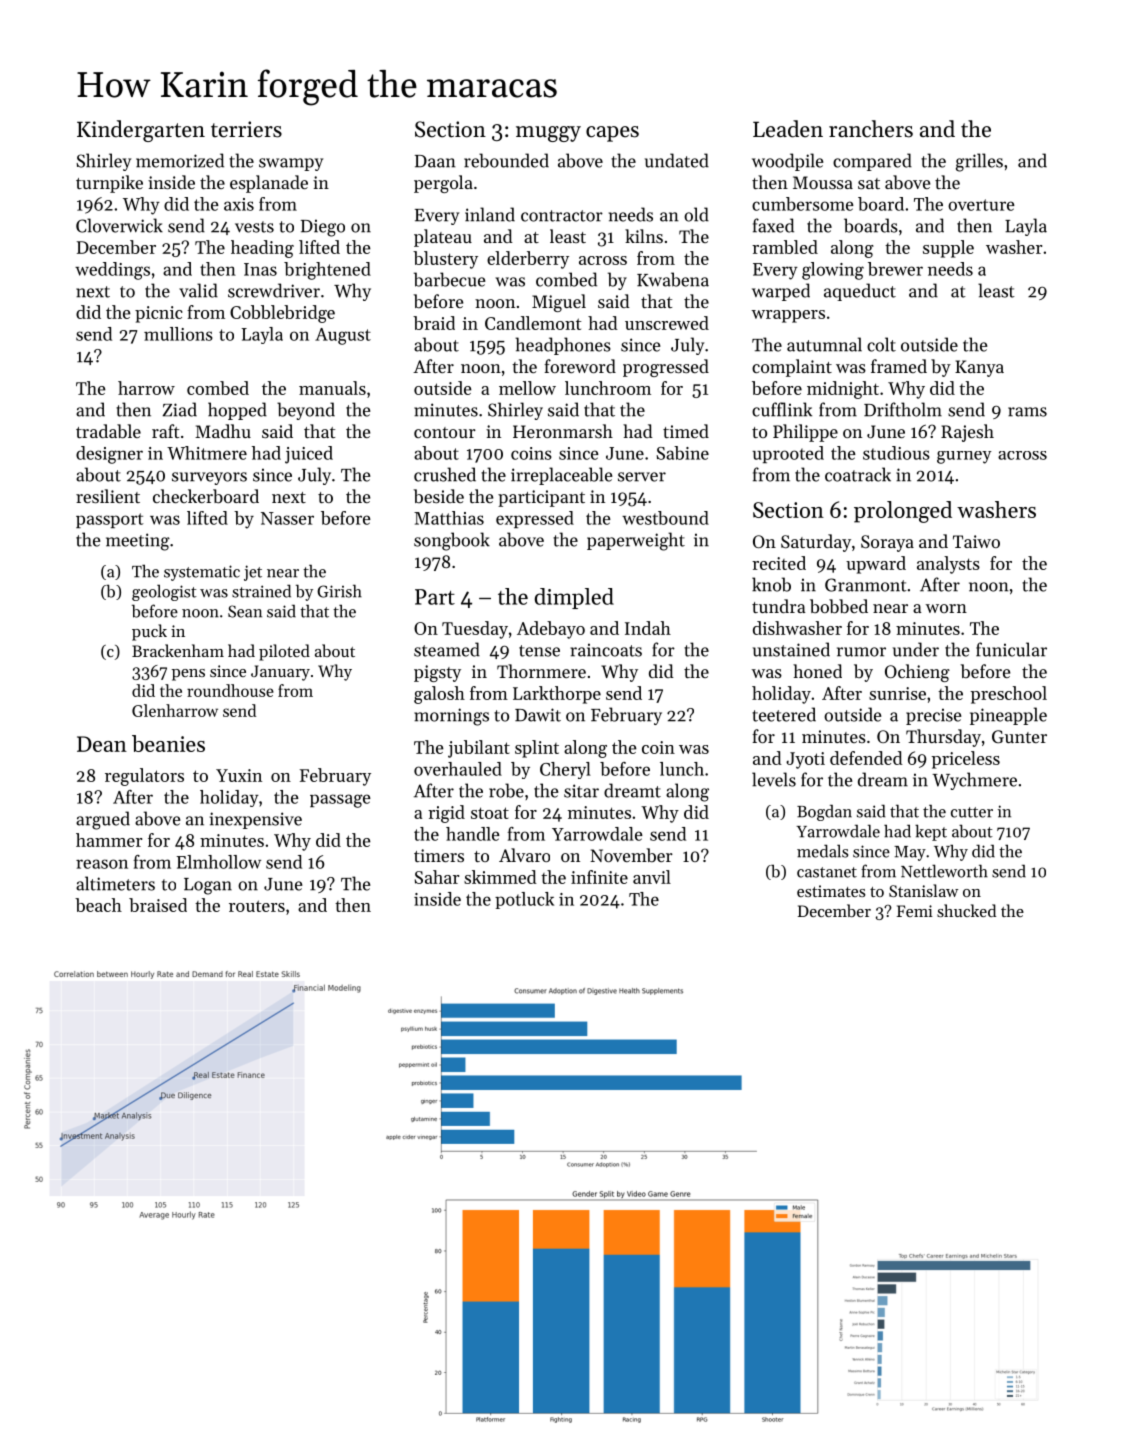 The width and height of the page is (1123, 1454). I want to click on piloted, so click(284, 652).
